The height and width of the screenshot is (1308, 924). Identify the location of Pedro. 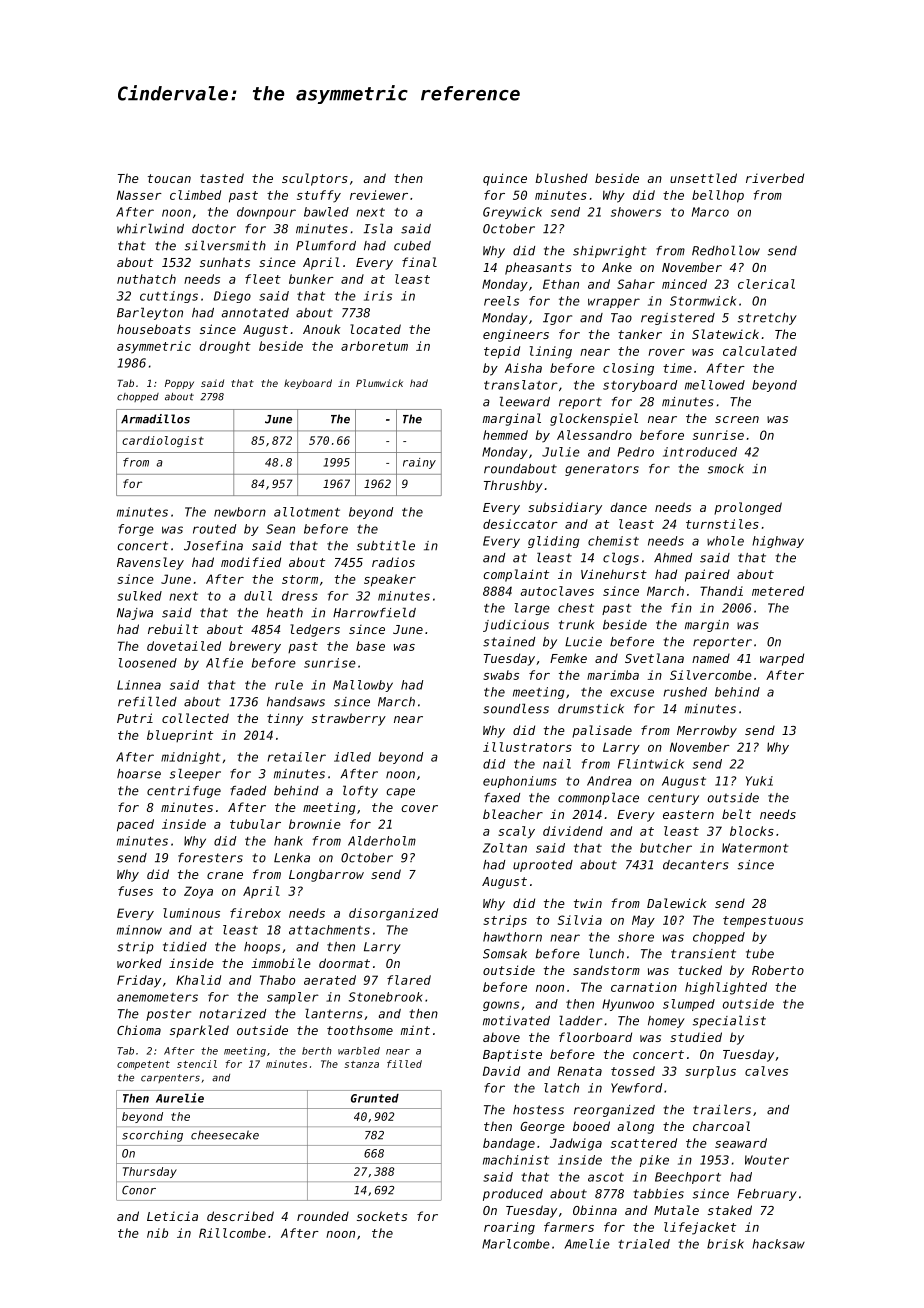
(636, 452).
